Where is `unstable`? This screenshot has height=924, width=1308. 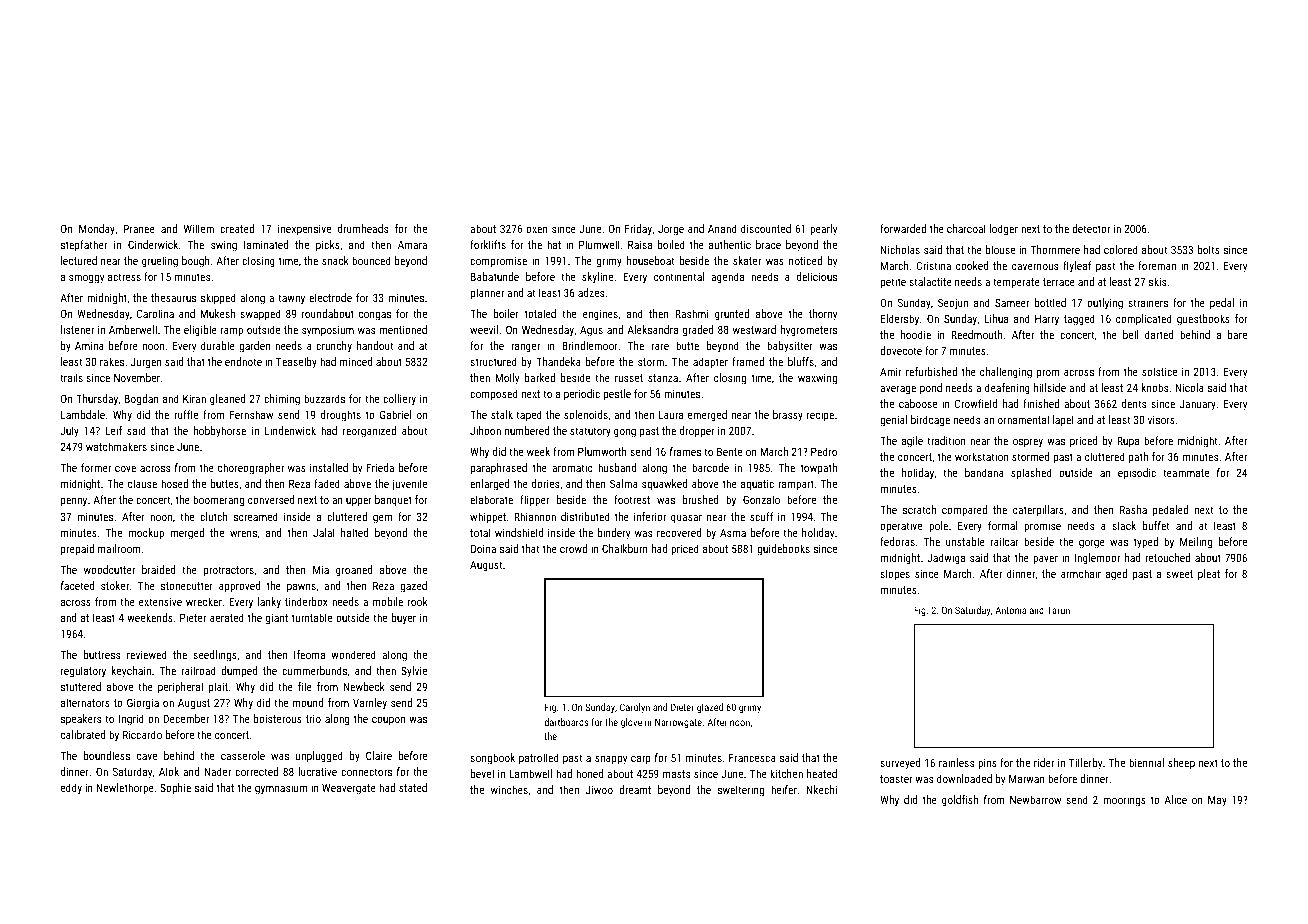 unstable is located at coordinates (965, 541).
